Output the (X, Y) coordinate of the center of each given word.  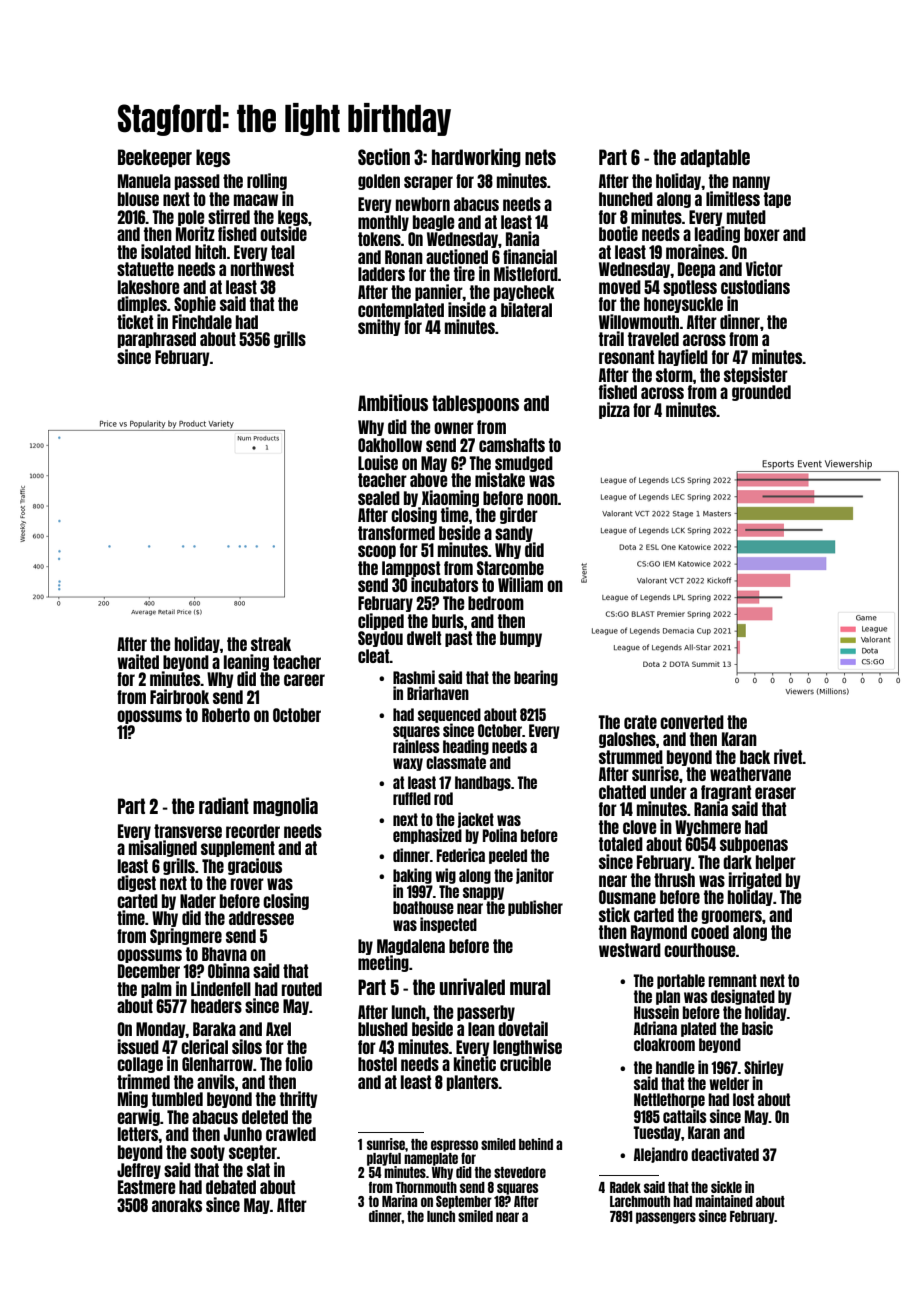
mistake (500, 479)
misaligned (163, 848)
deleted (265, 1117)
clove (639, 827)
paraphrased (157, 340)
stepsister (756, 375)
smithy (379, 327)
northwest (262, 269)
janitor (535, 876)
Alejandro (661, 1155)
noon (542, 499)
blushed (383, 1029)
